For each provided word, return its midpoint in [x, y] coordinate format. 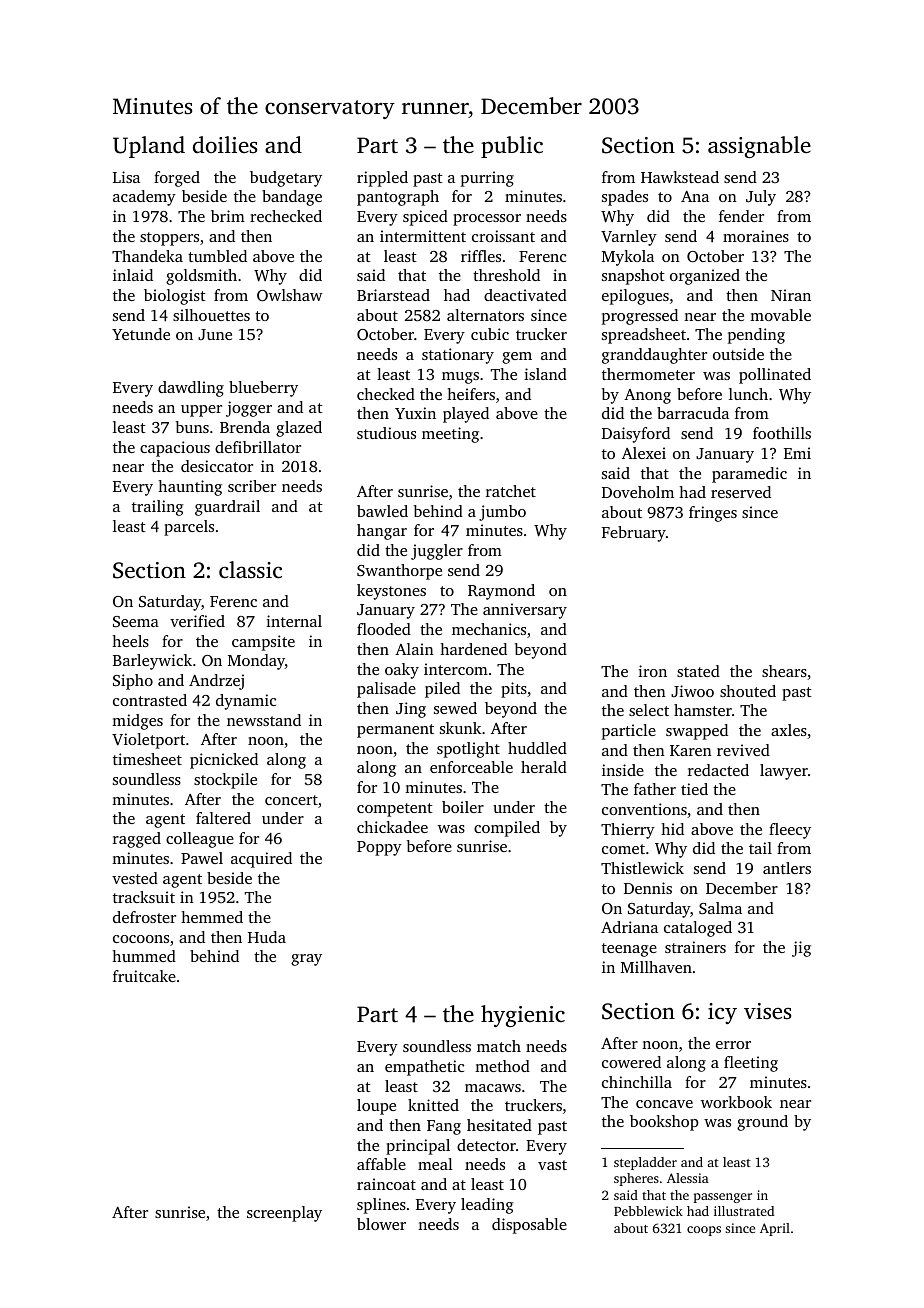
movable [780, 315]
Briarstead [393, 295]
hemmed [212, 917]
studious [386, 433]
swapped [697, 732]
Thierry [628, 831]
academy [144, 198]
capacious [175, 449]
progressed [640, 317]
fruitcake [144, 976]
